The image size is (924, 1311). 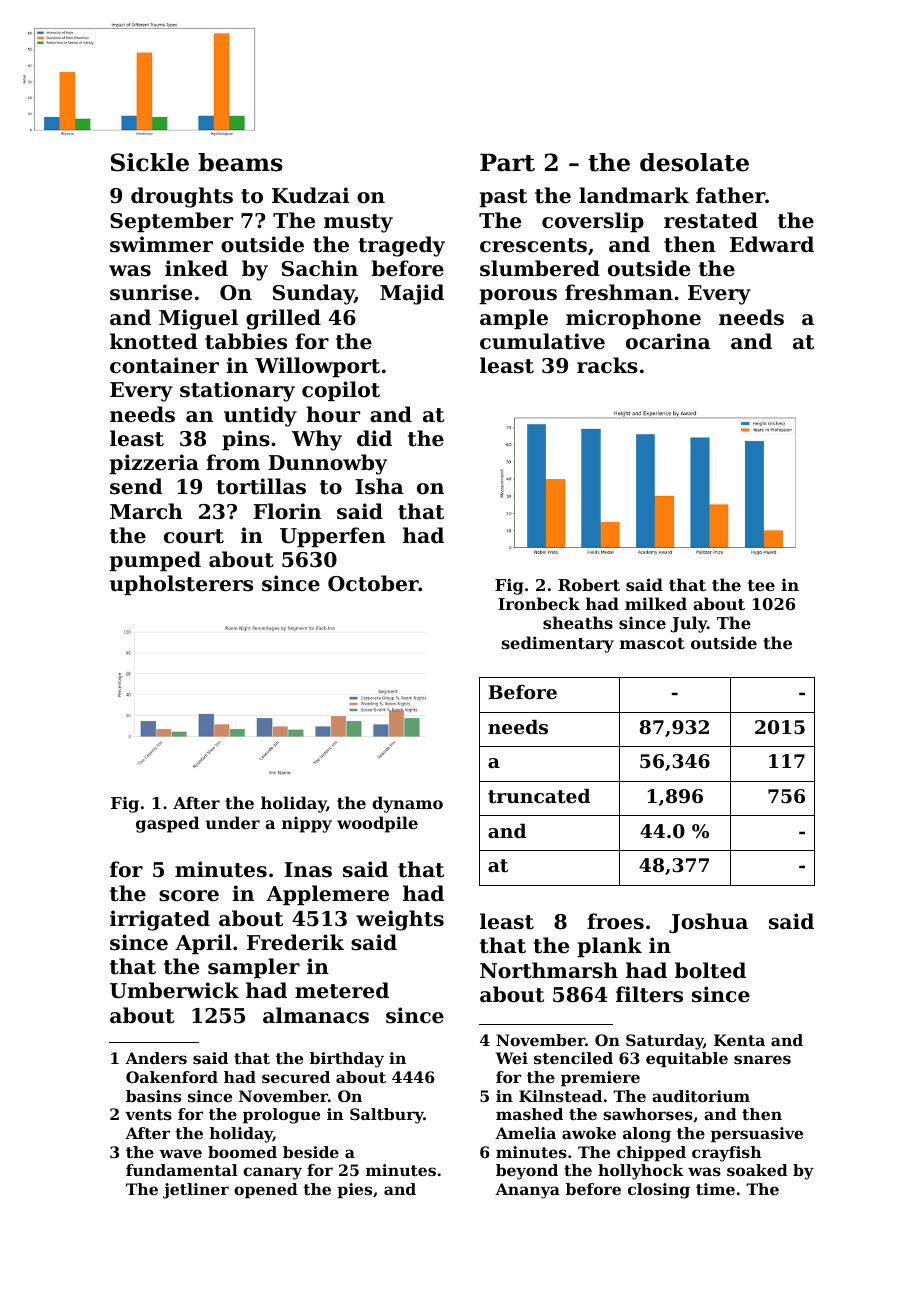 I want to click on landmark, so click(x=634, y=195).
